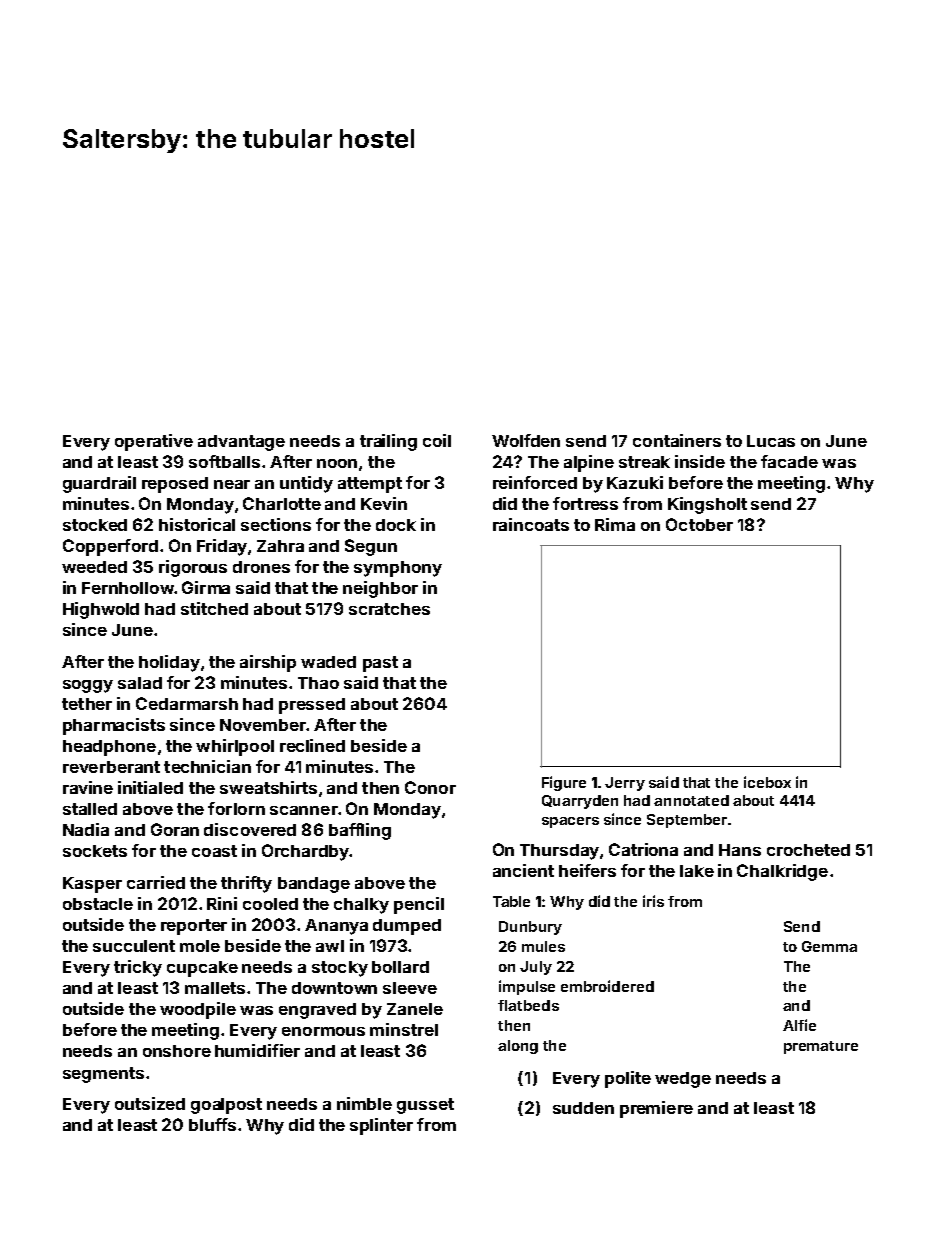 Image resolution: width=952 pixels, height=1233 pixels. What do you see at coordinates (656, 1109) in the screenshot?
I see `premiere` at bounding box center [656, 1109].
